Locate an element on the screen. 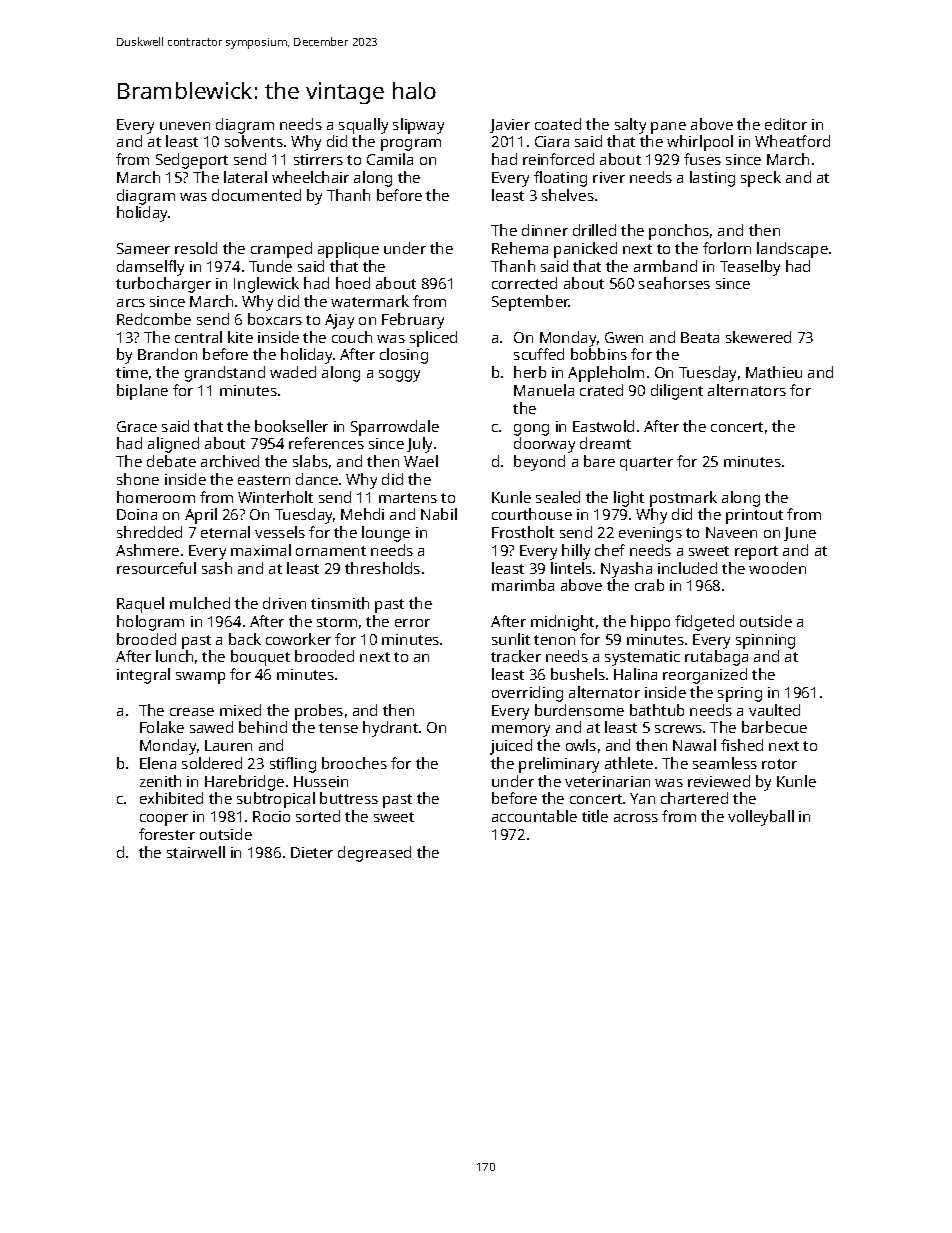 This screenshot has width=952, height=1233. bouquet is located at coordinates (260, 658).
